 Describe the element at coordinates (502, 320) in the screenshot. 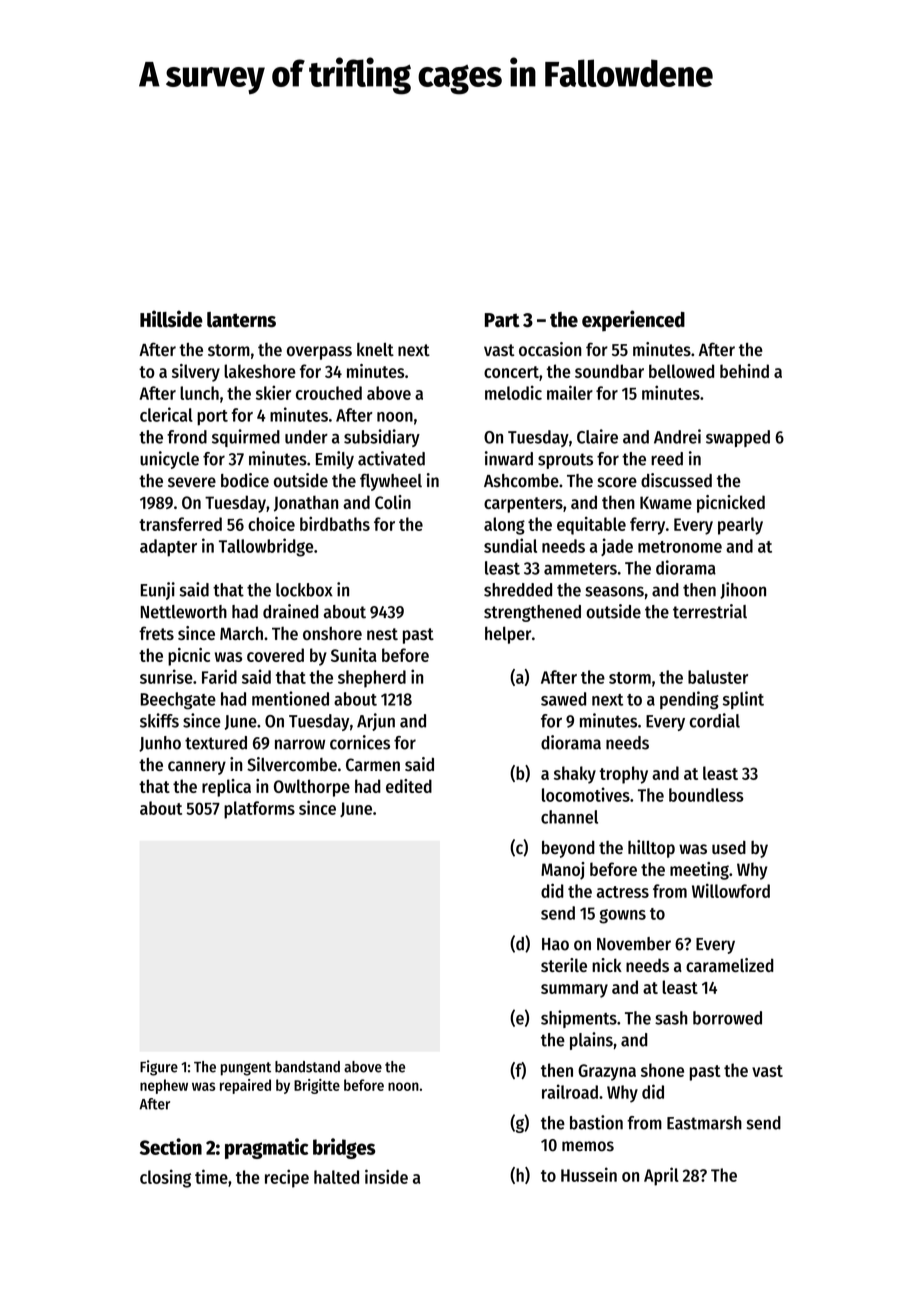

I see `Part` at that location.
